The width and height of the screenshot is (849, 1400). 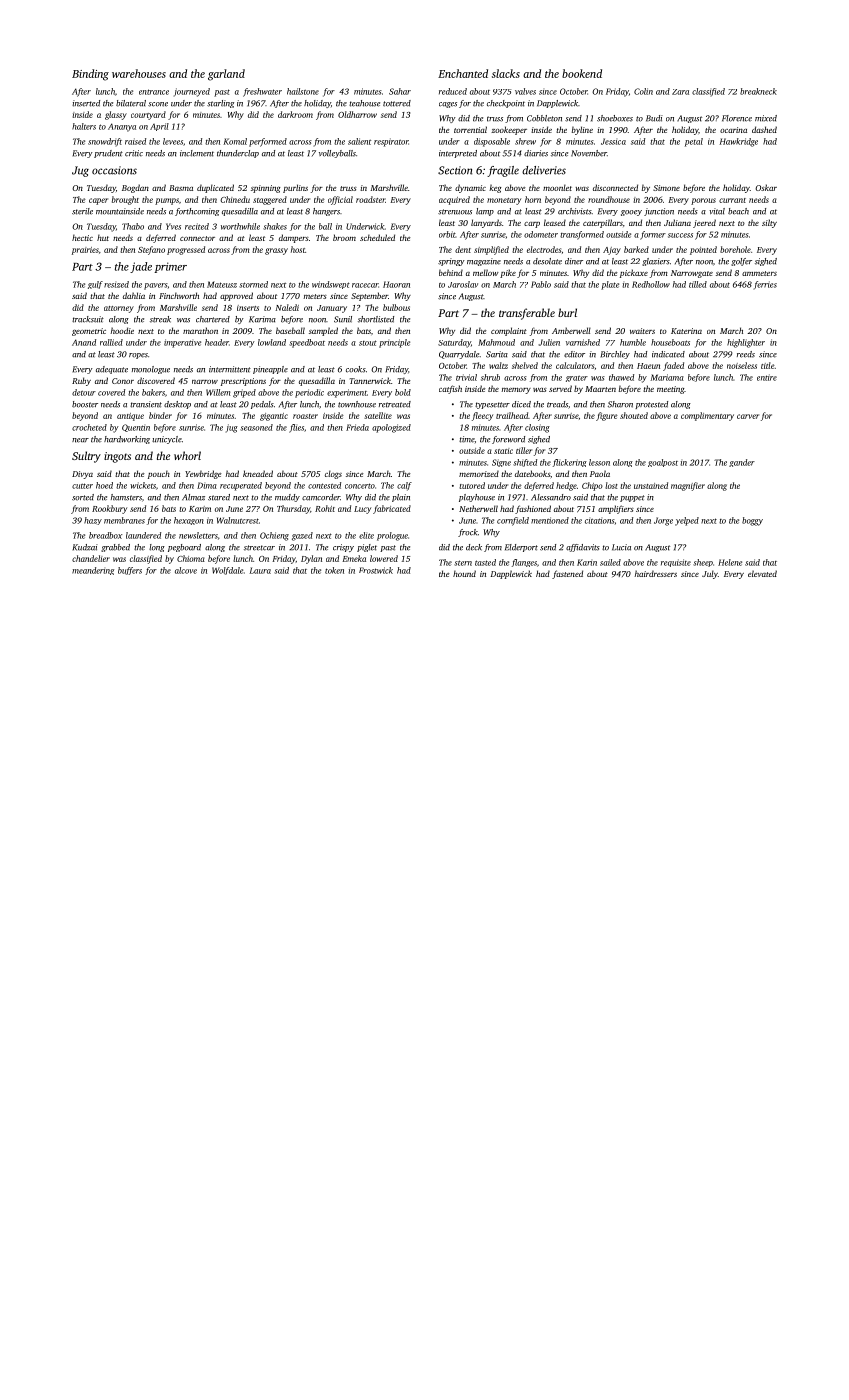 What do you see at coordinates (506, 73) in the screenshot?
I see `slacks` at bounding box center [506, 73].
